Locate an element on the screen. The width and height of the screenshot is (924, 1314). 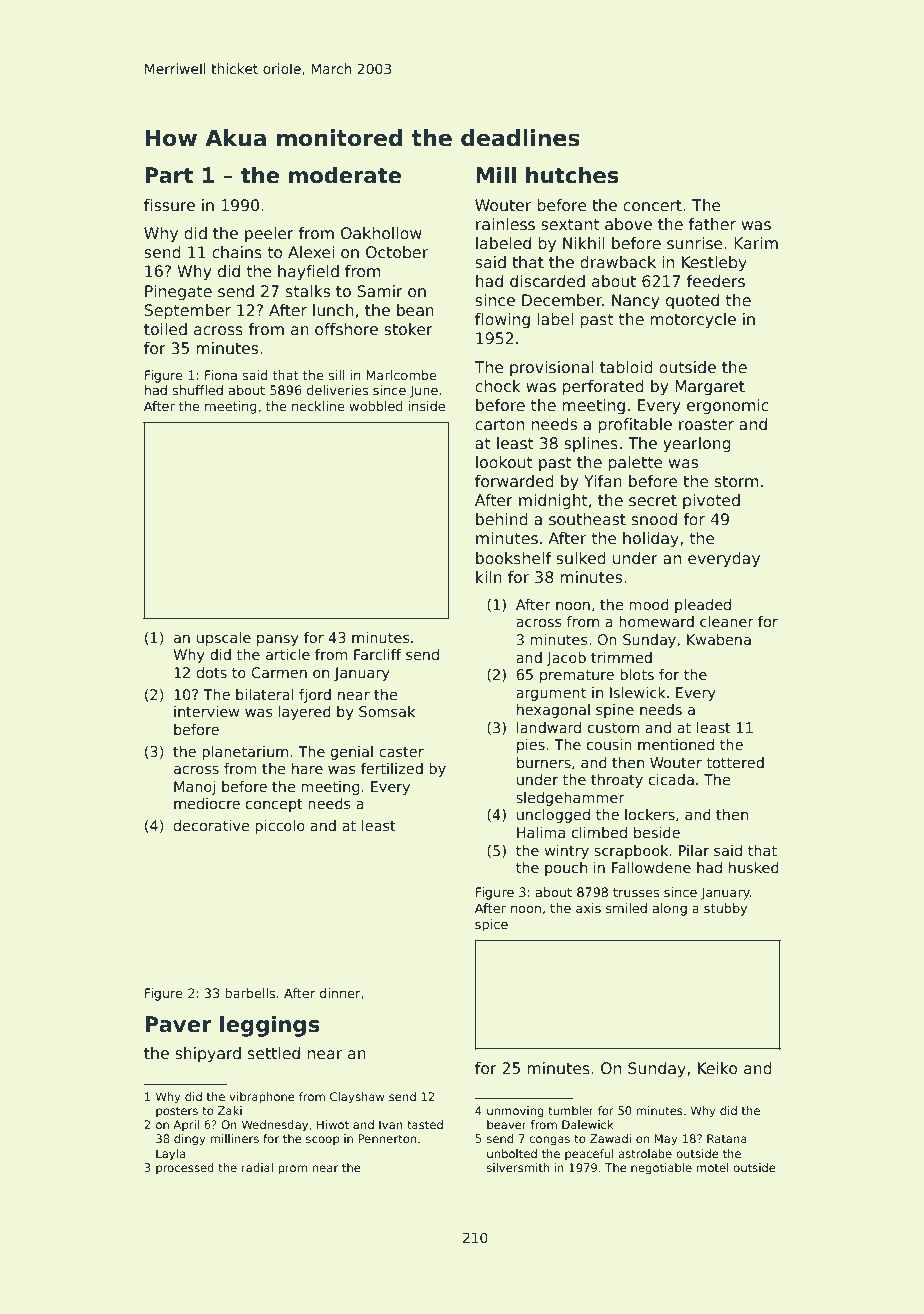
southeast is located at coordinates (587, 519).
